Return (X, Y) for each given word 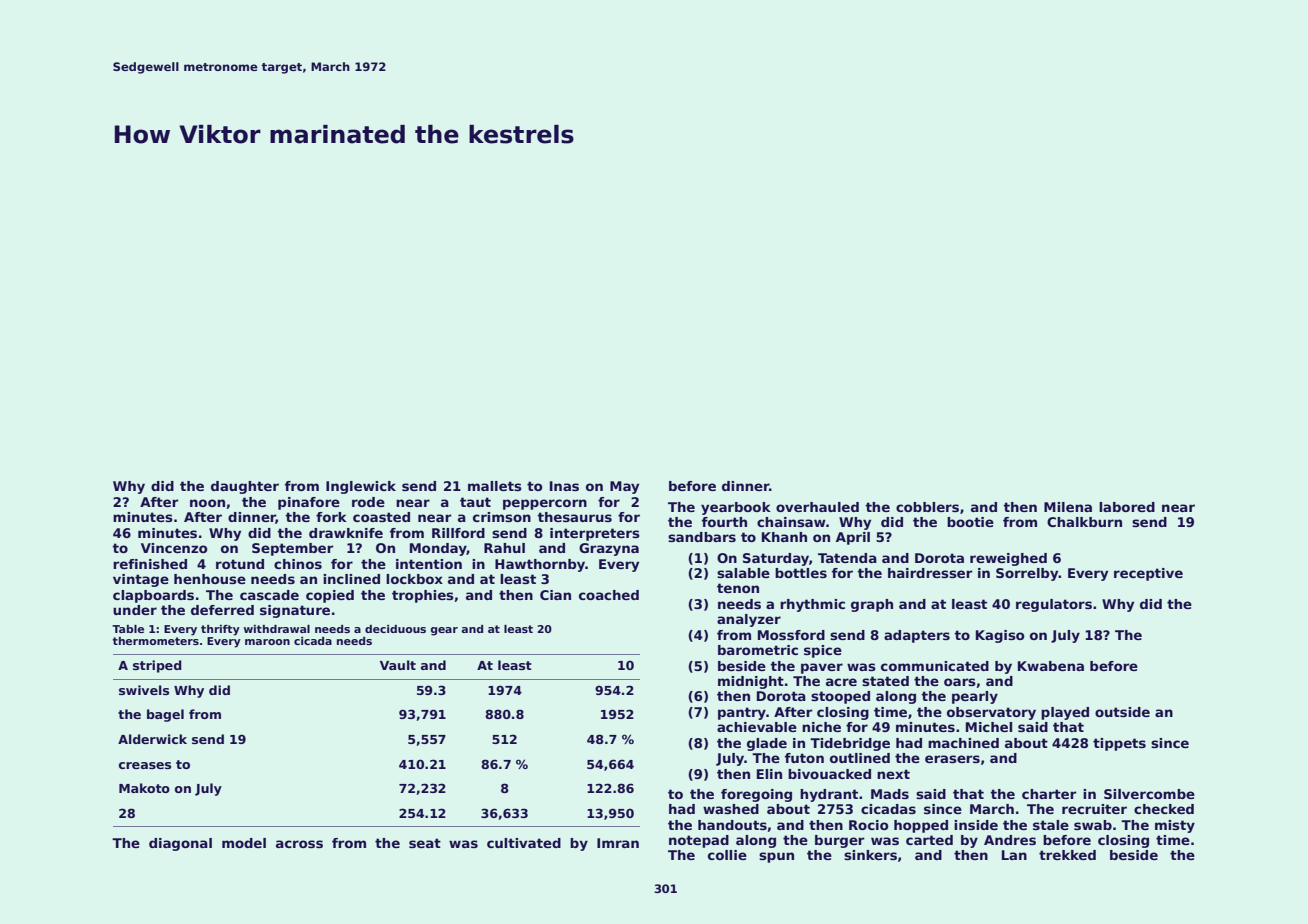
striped (157, 666)
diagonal (180, 844)
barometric (758, 650)
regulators (1054, 605)
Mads (890, 794)
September (292, 549)
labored (1127, 507)
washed (731, 809)
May (624, 487)
